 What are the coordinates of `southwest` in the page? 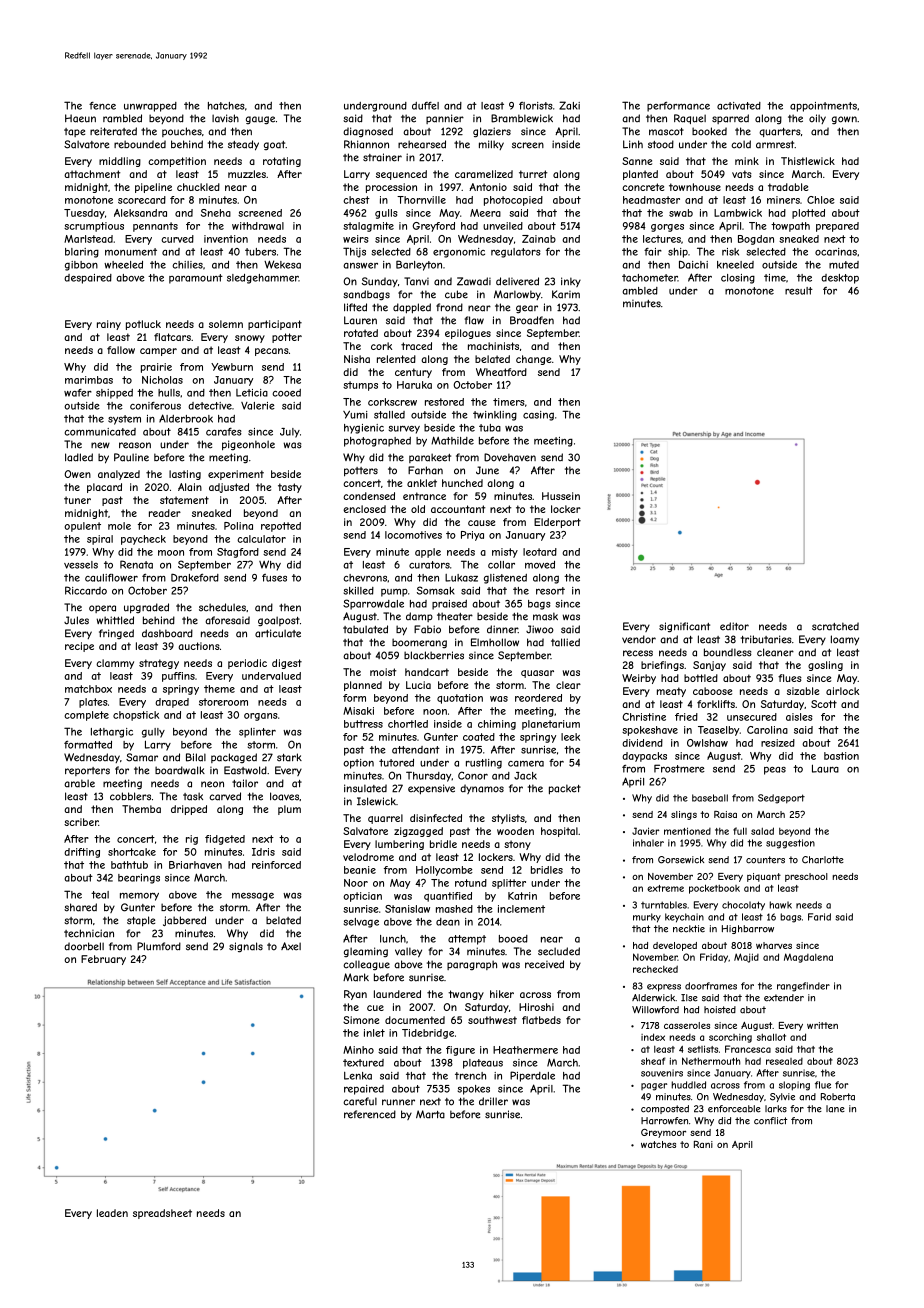 It's located at (492, 1020).
